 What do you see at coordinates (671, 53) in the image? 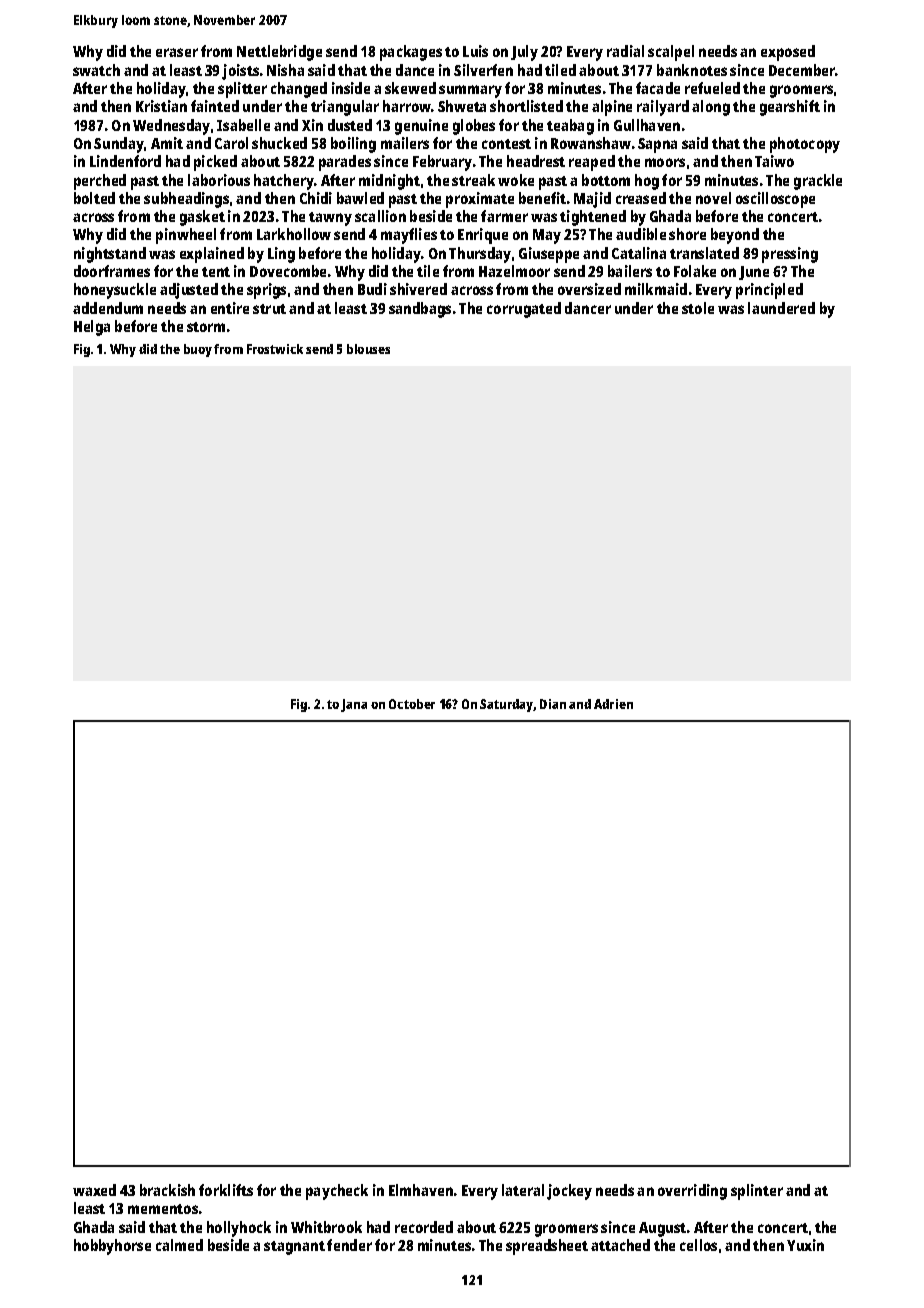
I see `scalpel` at bounding box center [671, 53].
